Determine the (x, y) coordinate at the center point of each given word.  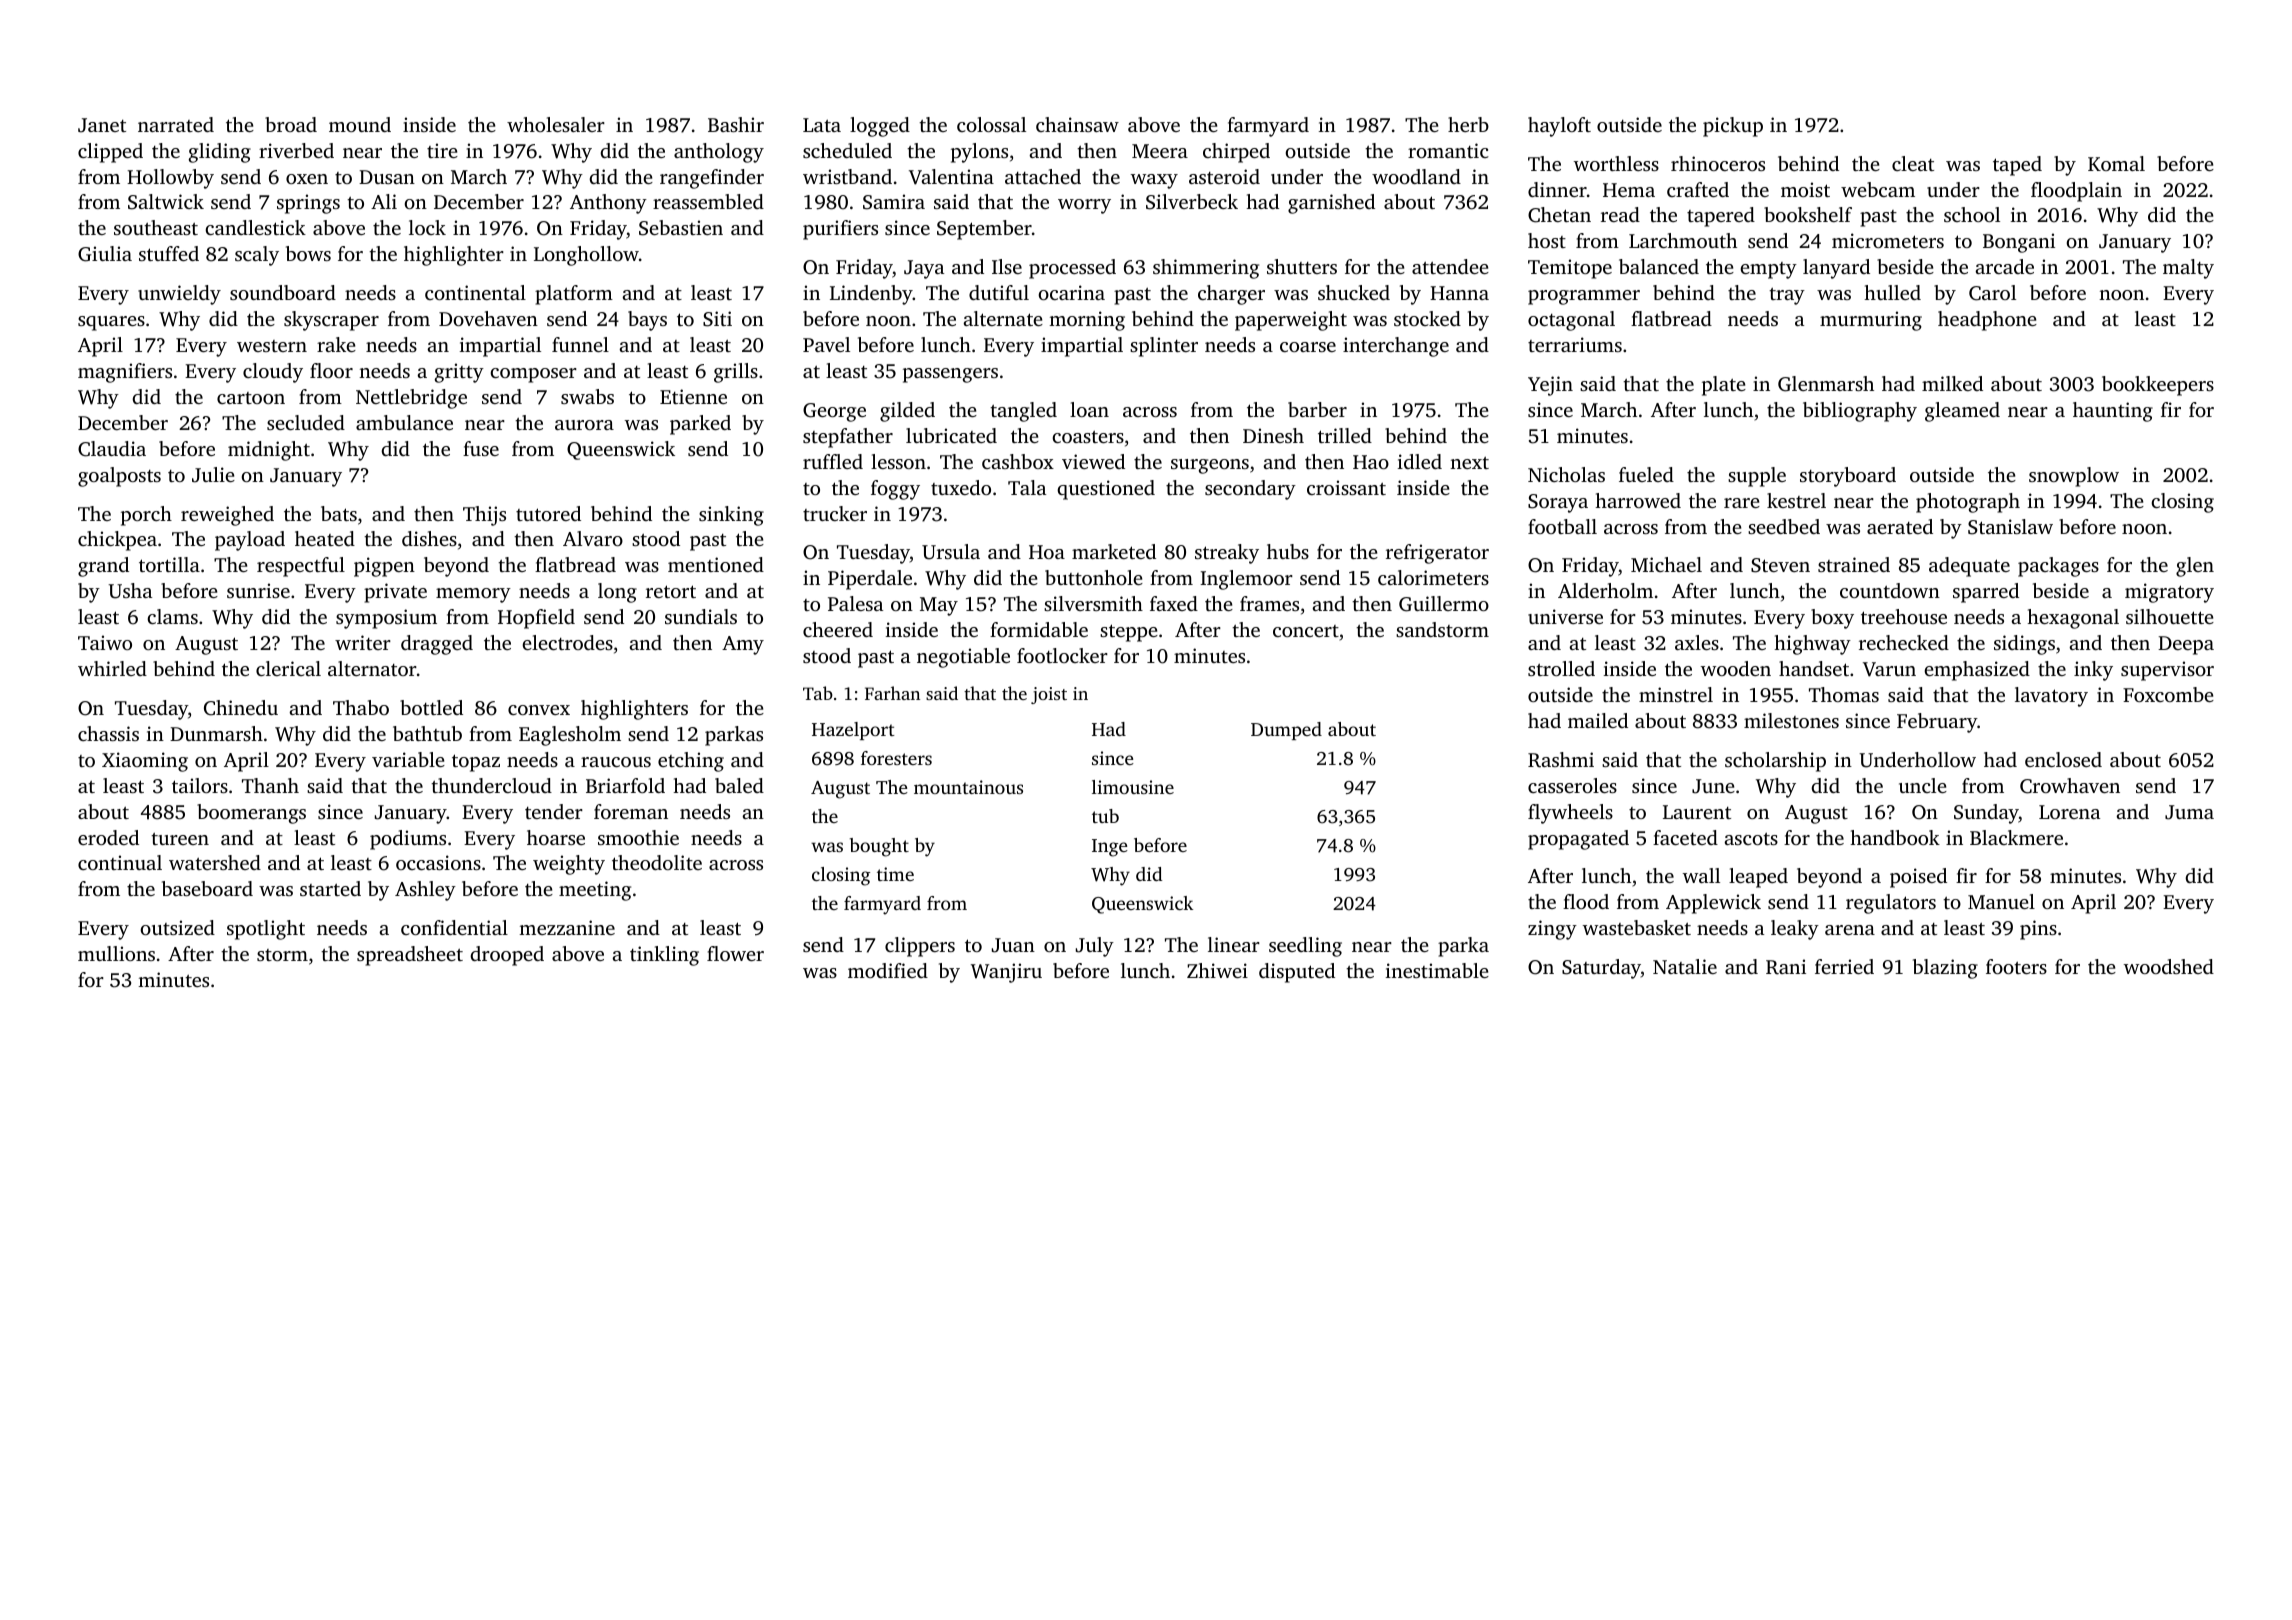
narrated (176, 124)
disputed (1297, 973)
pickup (1733, 127)
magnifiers (125, 373)
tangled (1023, 412)
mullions (116, 953)
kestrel (1796, 500)
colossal (991, 124)
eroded (108, 837)
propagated (1578, 840)
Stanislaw (2010, 527)
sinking (731, 516)
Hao (1371, 462)
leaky (1795, 930)
